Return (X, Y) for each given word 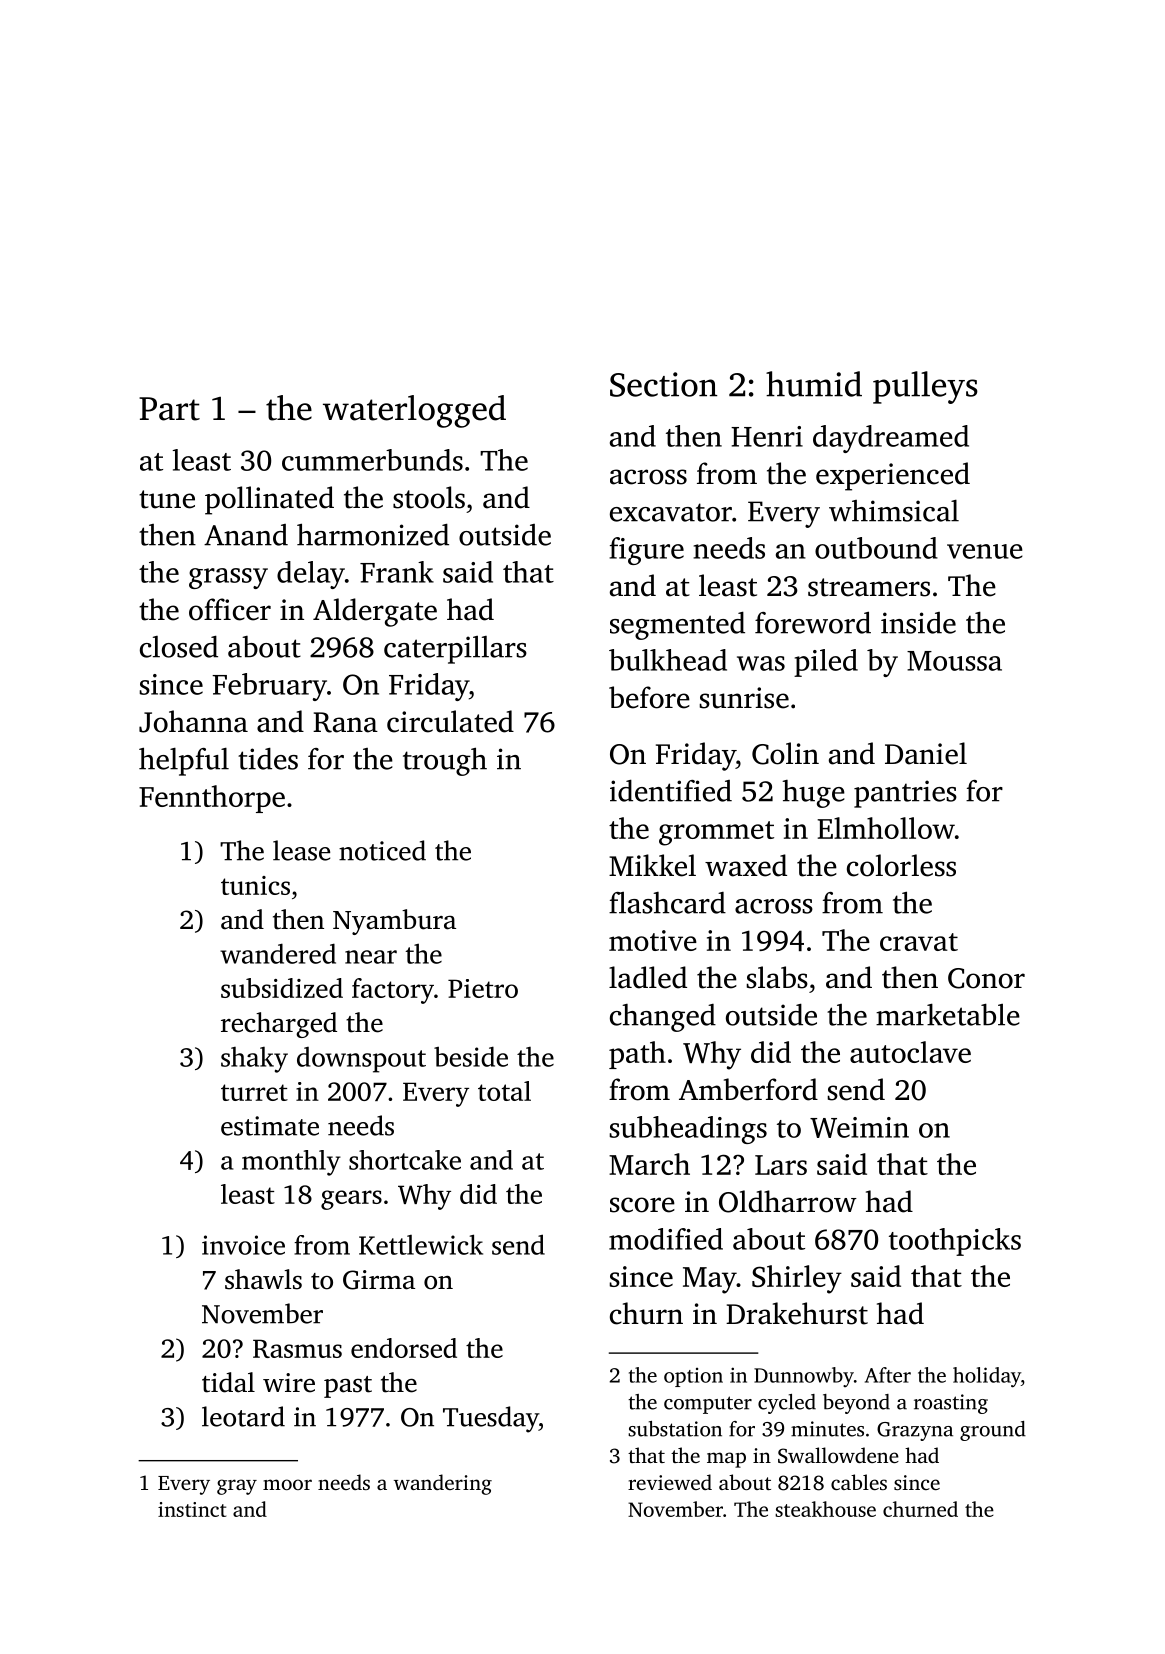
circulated (450, 721)
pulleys (925, 387)
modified (666, 1239)
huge (813, 794)
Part (169, 409)
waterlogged (414, 411)
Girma (379, 1280)
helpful (184, 761)
